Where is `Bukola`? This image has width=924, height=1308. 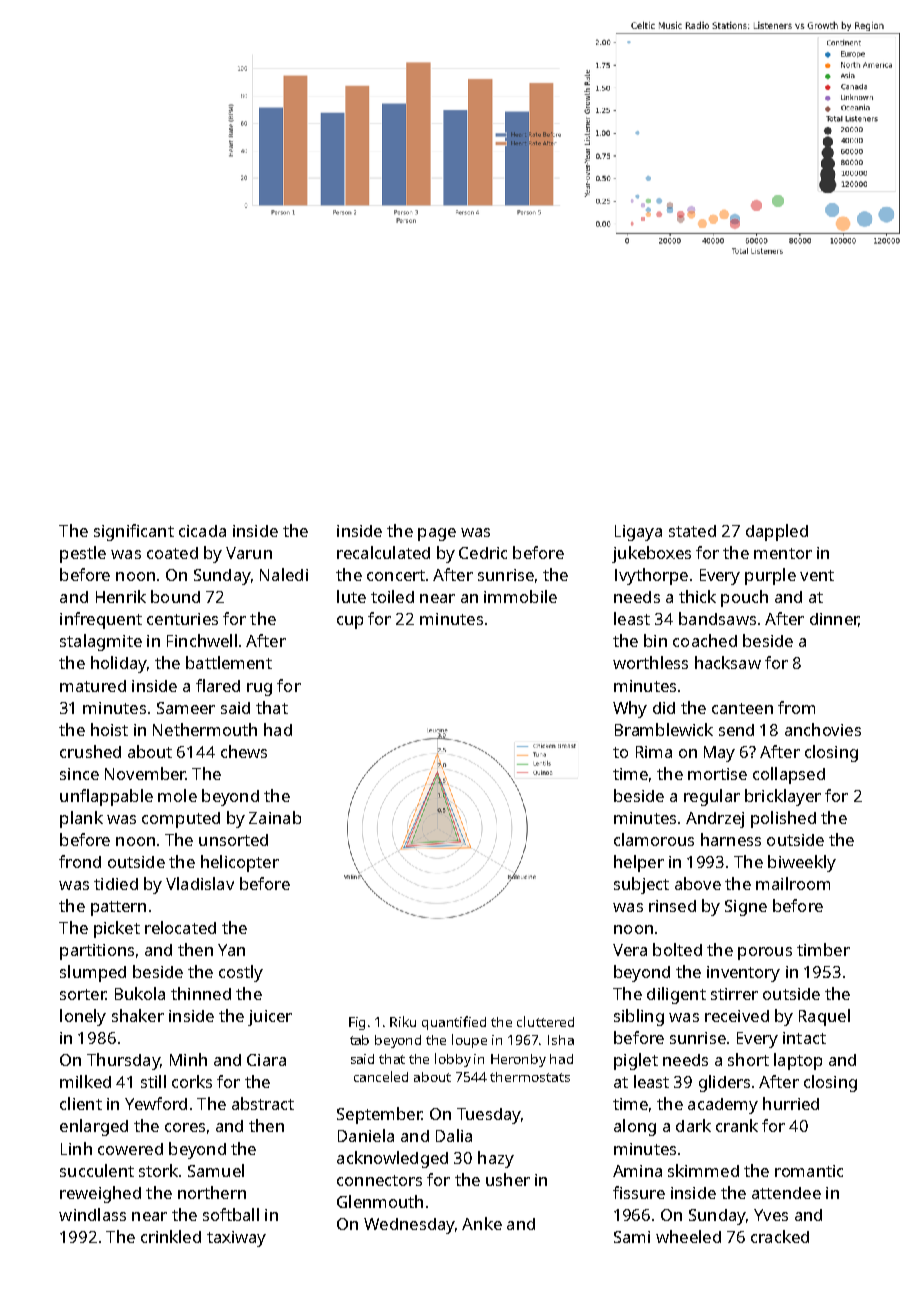
Bukola is located at coordinates (140, 993).
